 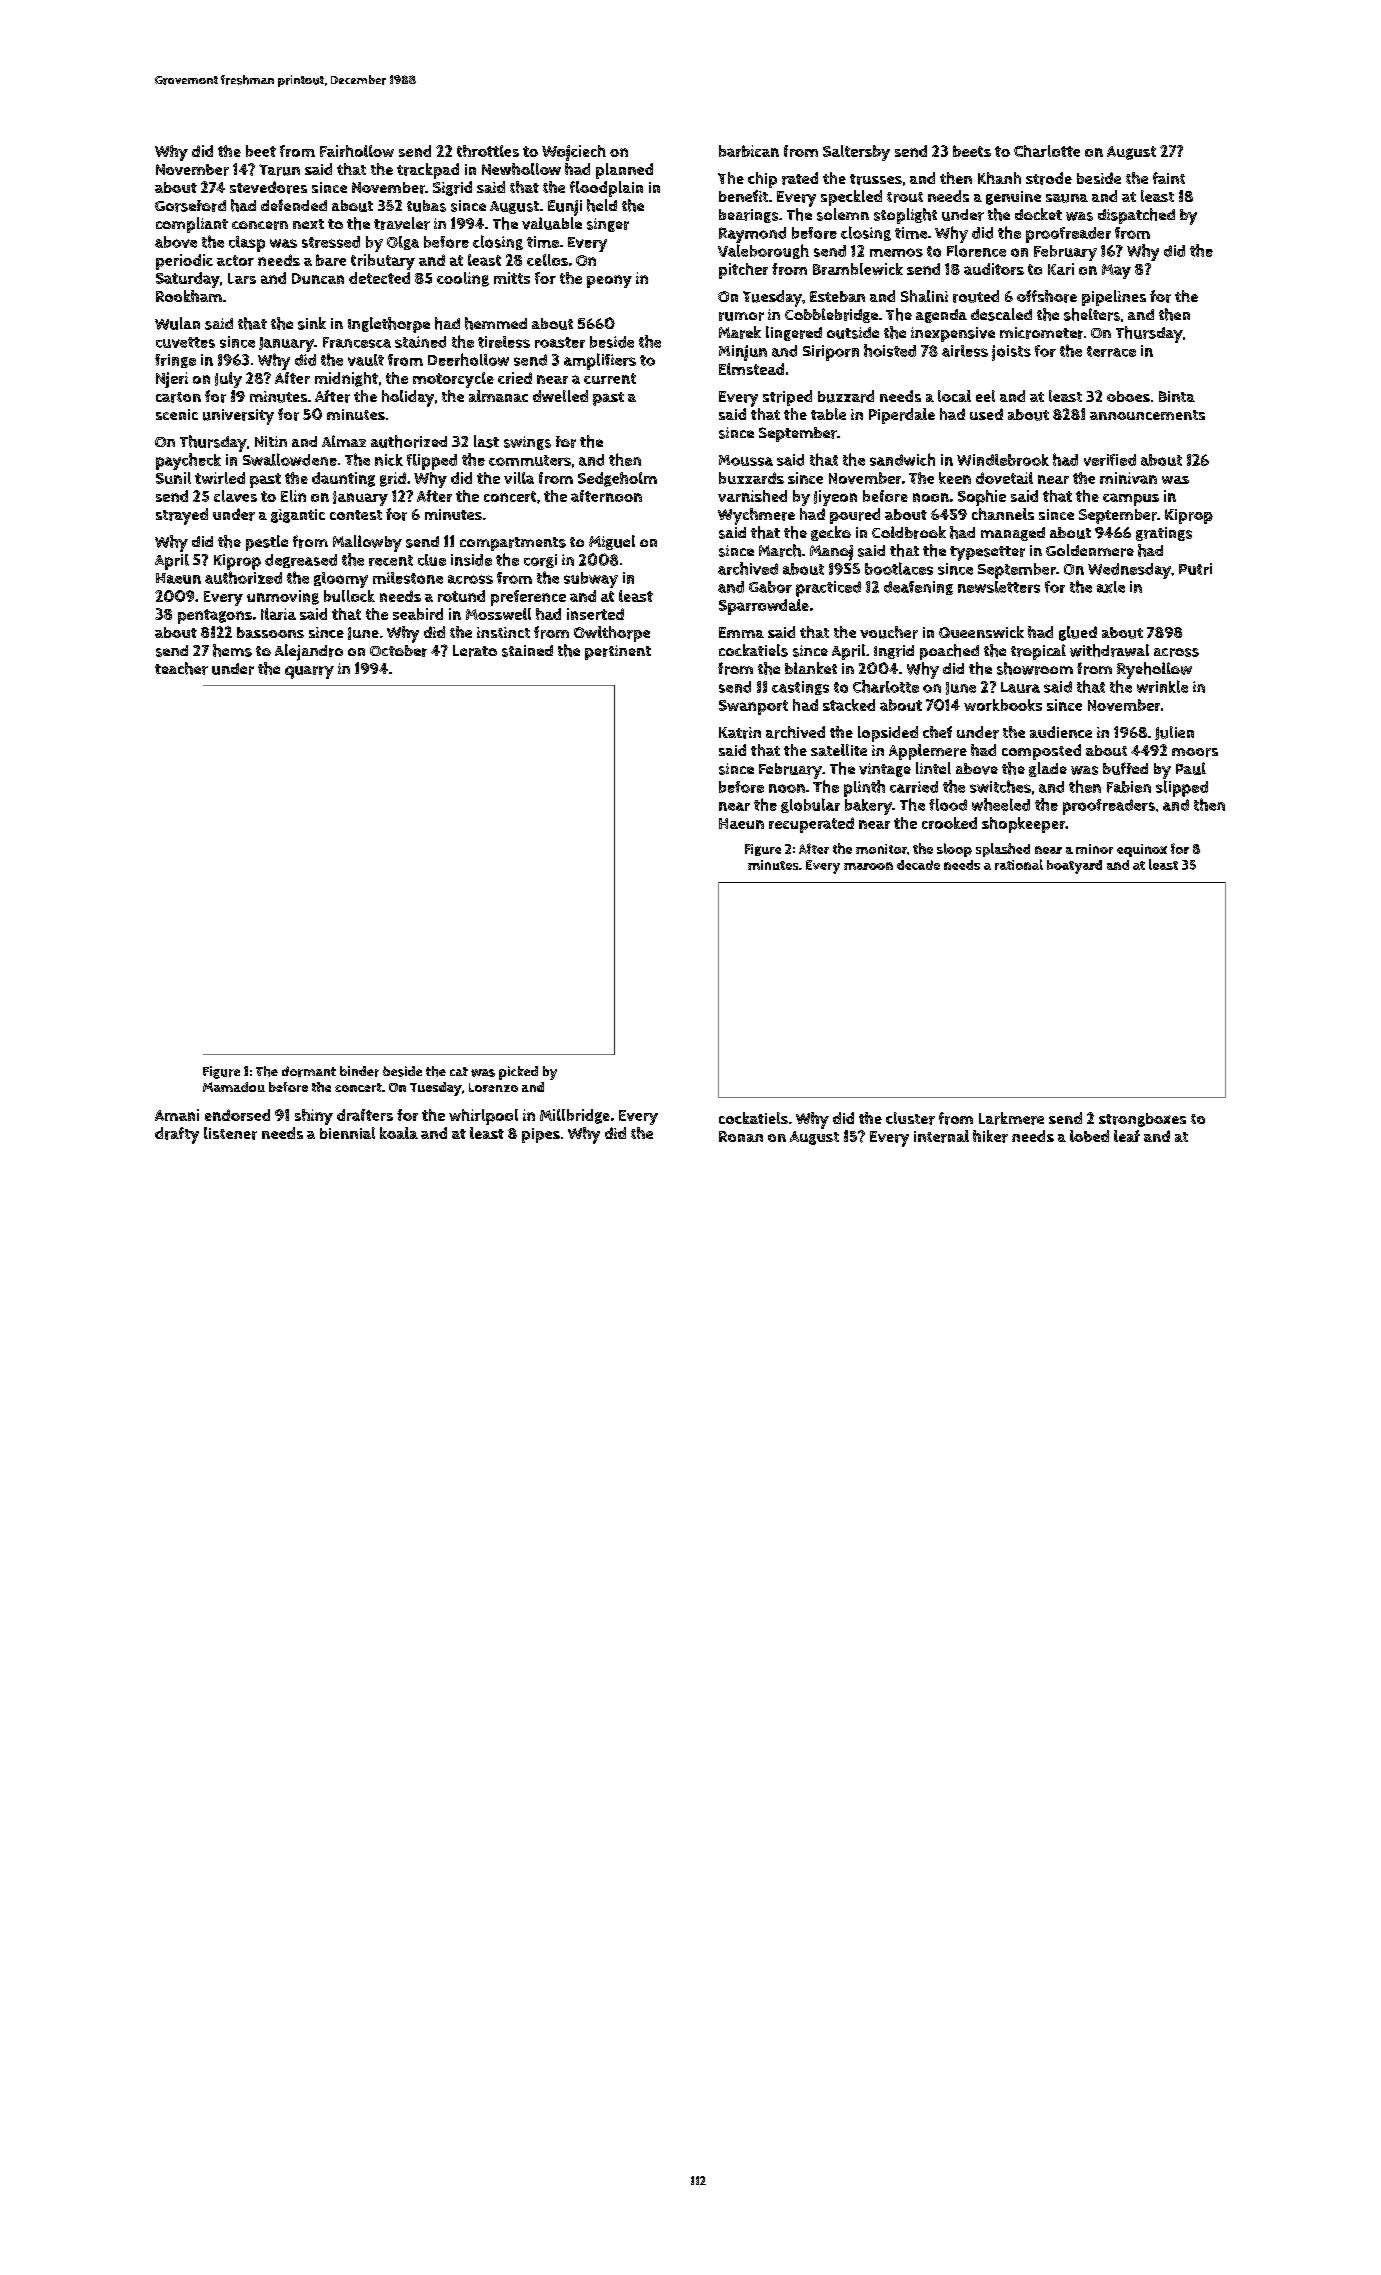 I want to click on valuable, so click(x=552, y=223).
